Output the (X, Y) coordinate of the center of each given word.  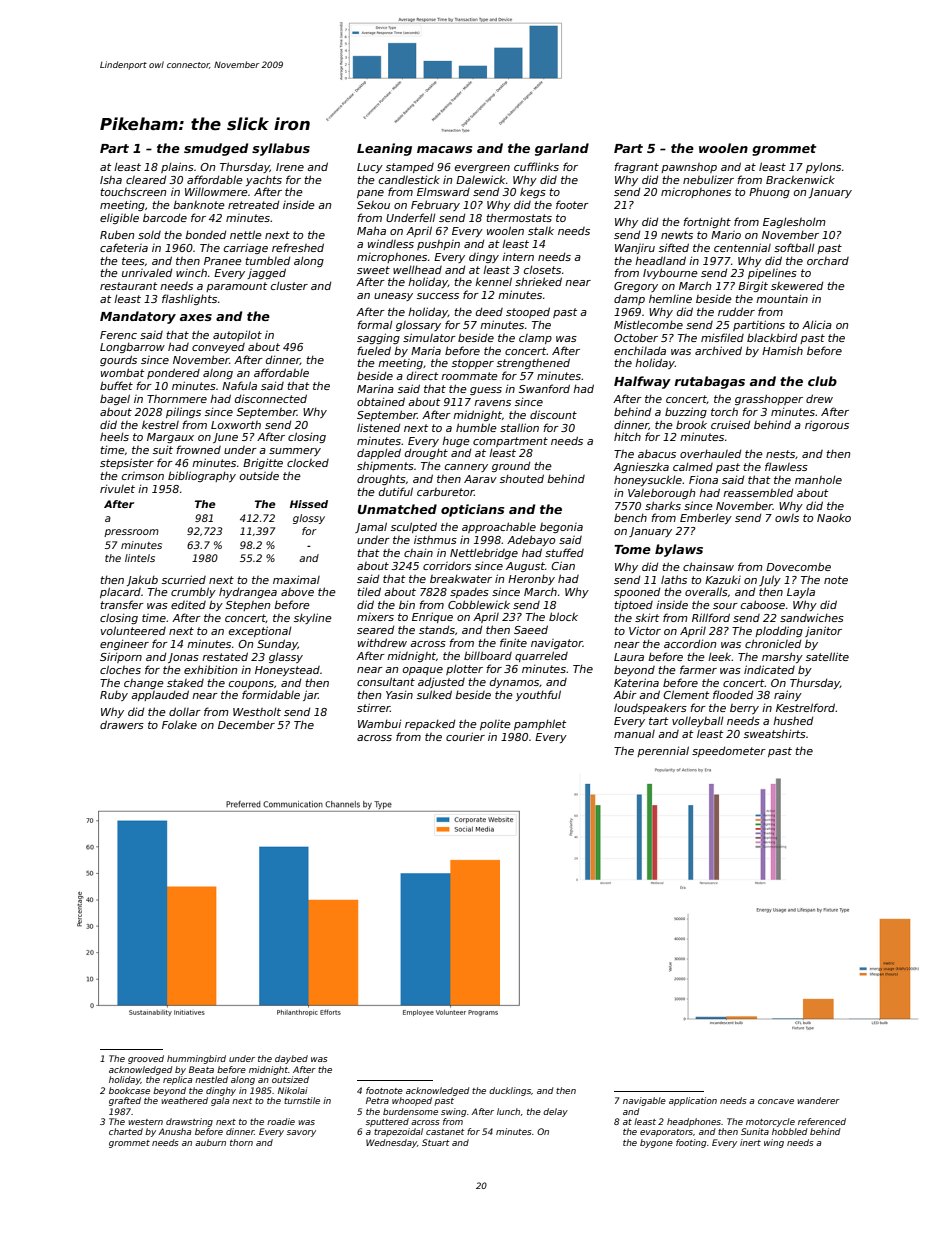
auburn (210, 1142)
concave (776, 1101)
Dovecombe (798, 567)
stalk (541, 231)
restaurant (128, 286)
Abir (625, 694)
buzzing (686, 412)
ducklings (510, 1091)
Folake (179, 724)
